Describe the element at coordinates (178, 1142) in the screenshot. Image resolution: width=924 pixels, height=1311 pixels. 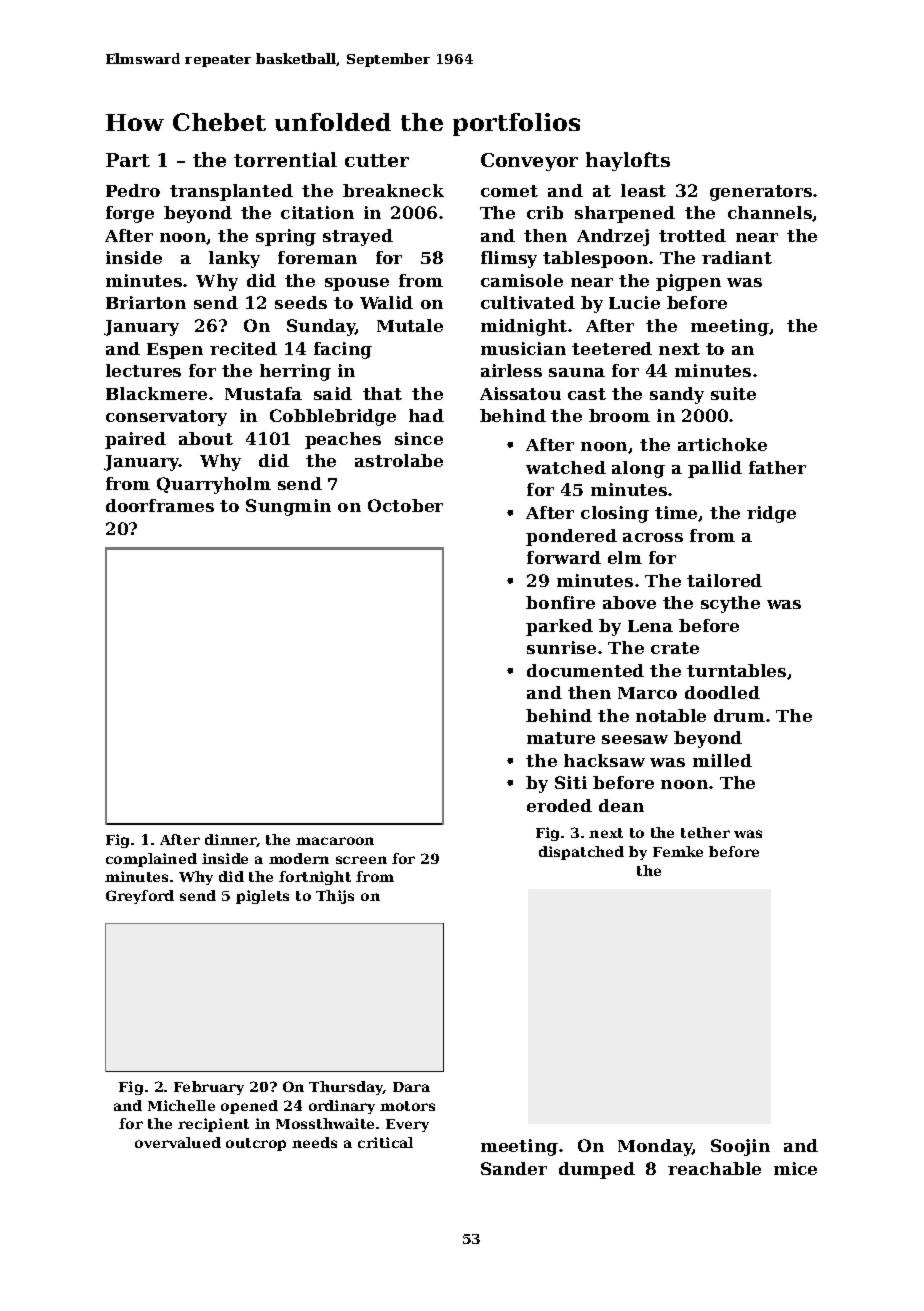
I see `overvalued` at that location.
